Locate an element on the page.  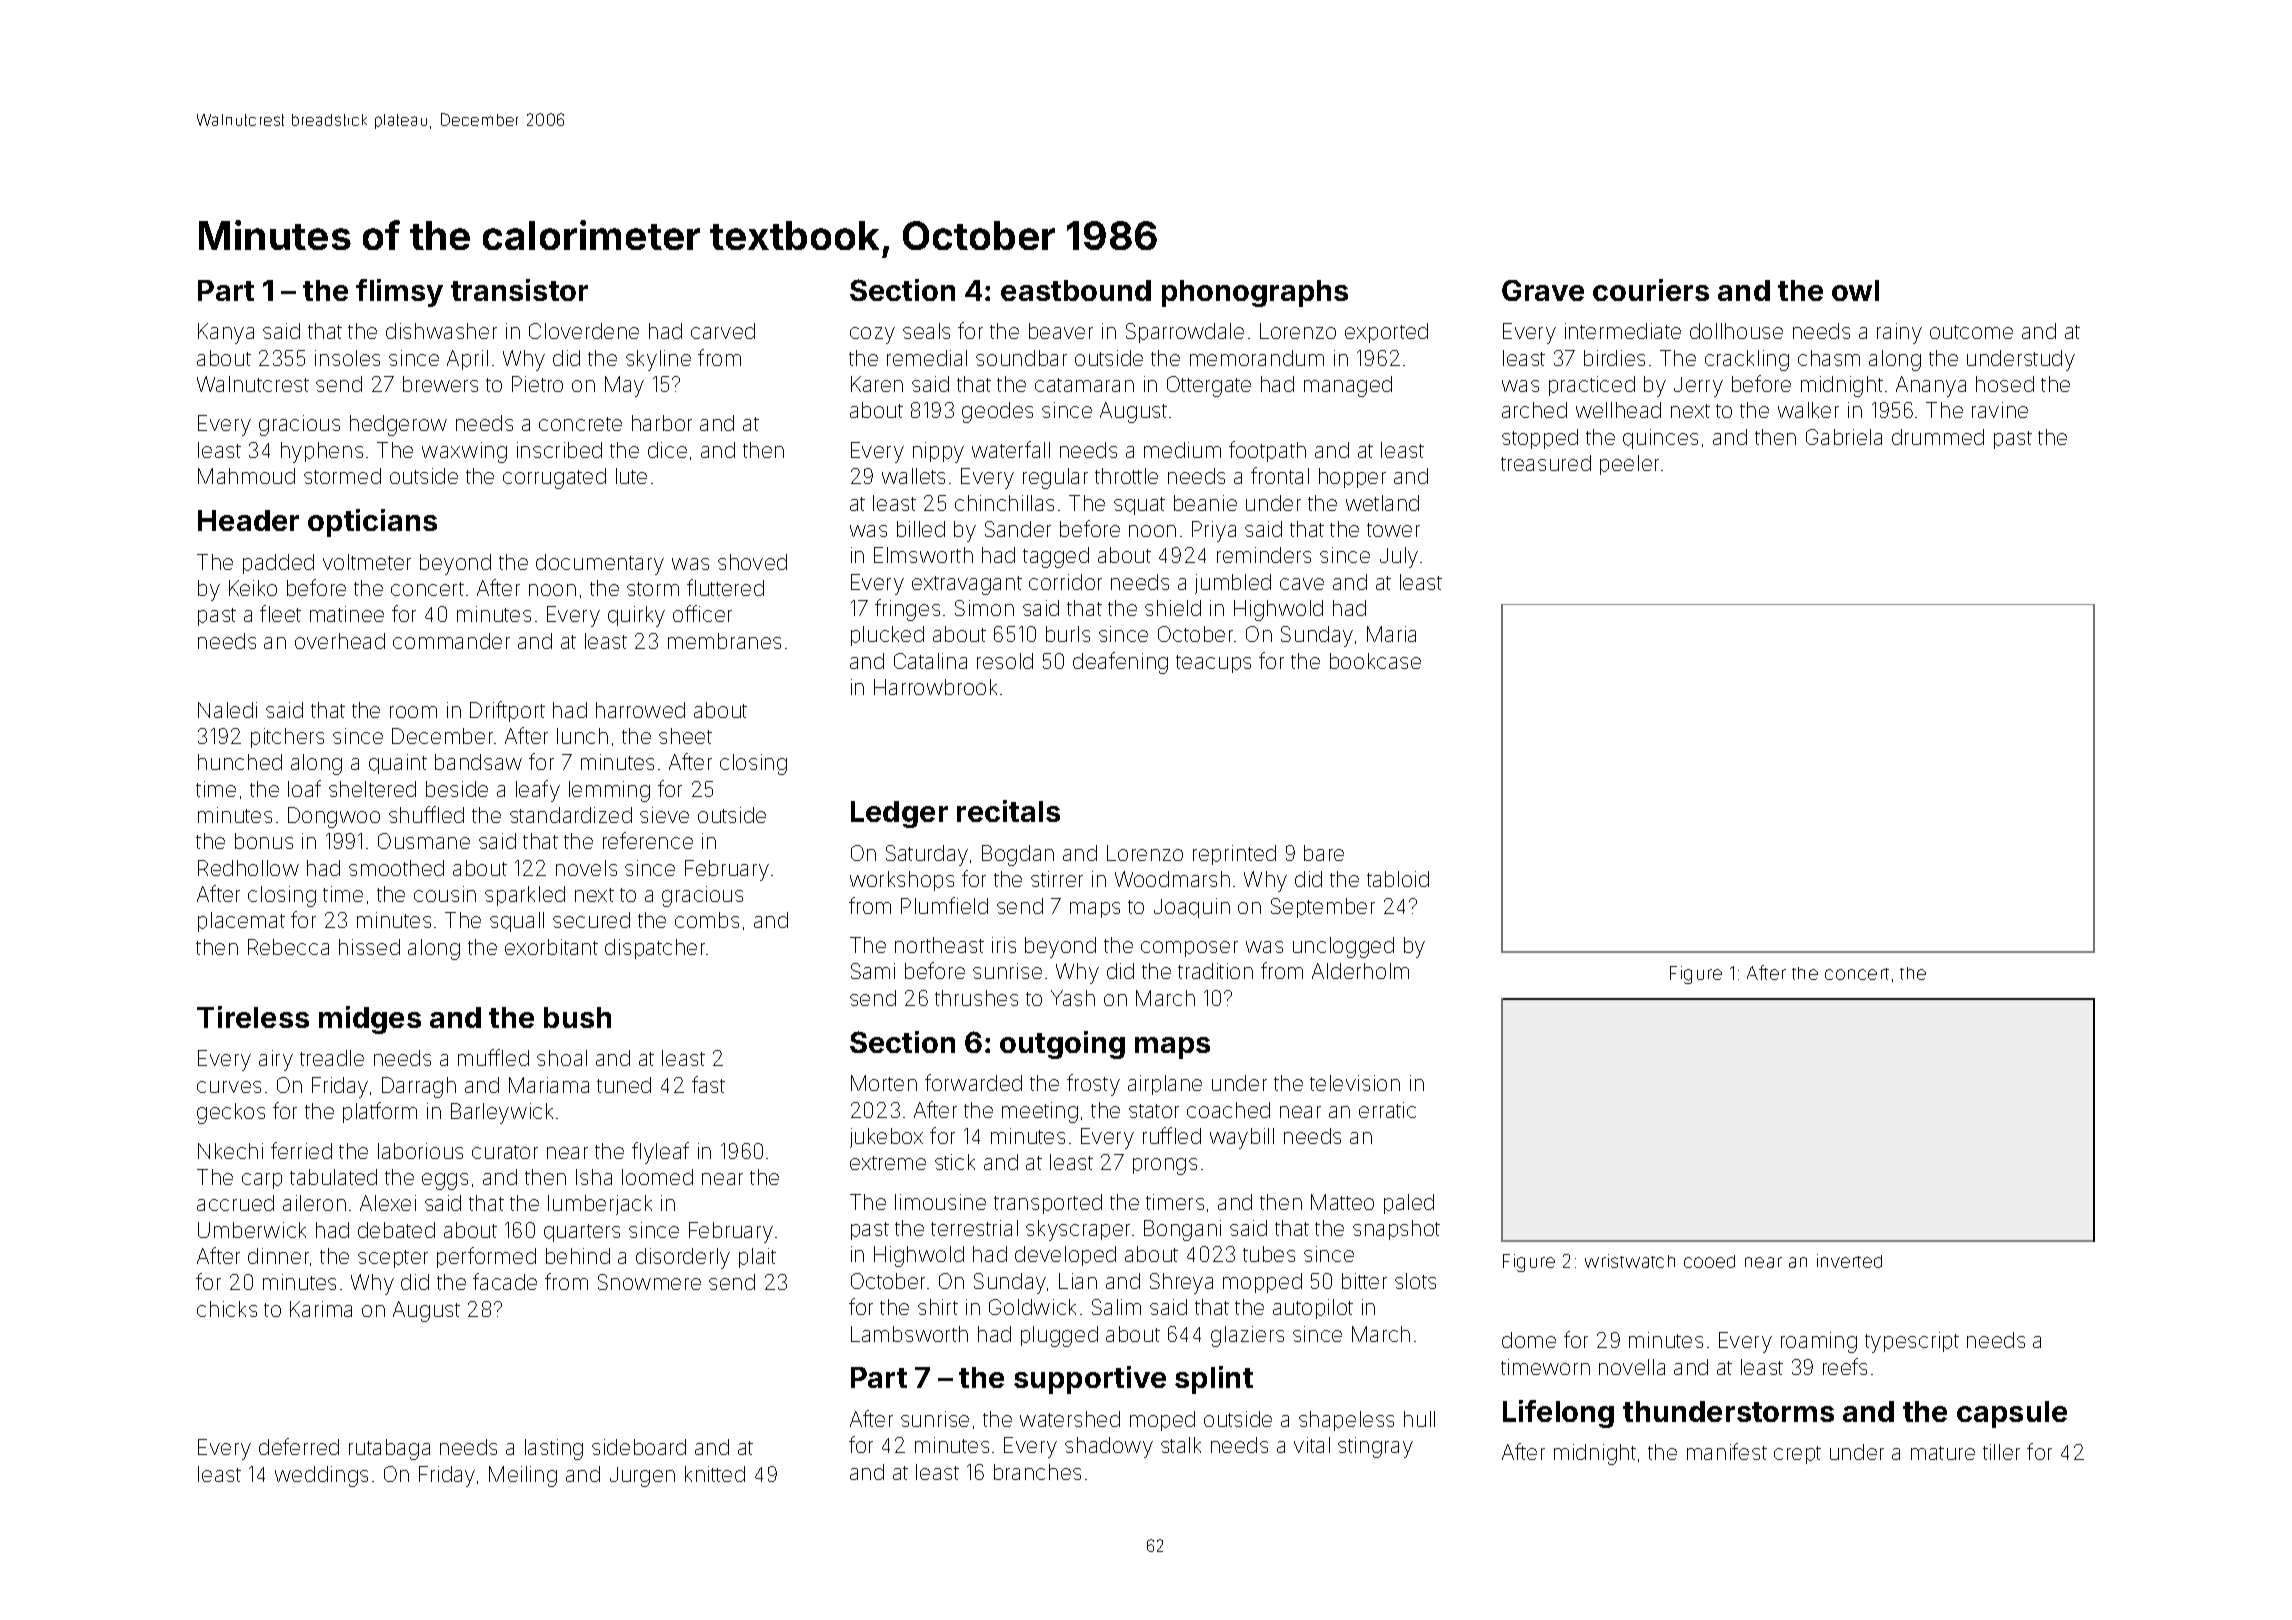
bookcase is located at coordinates (1375, 661).
